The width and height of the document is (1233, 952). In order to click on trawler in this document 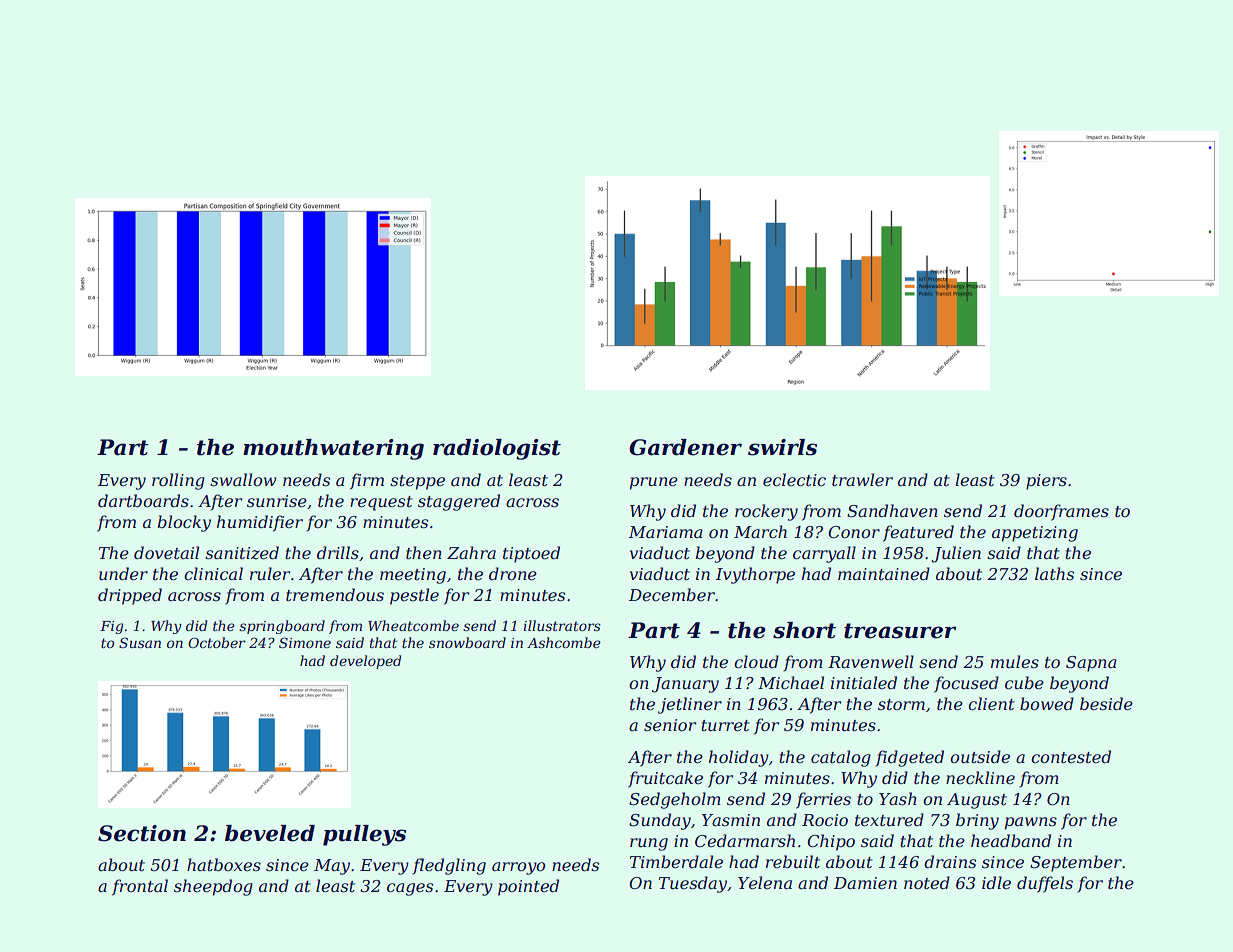, I will do `click(862, 479)`.
